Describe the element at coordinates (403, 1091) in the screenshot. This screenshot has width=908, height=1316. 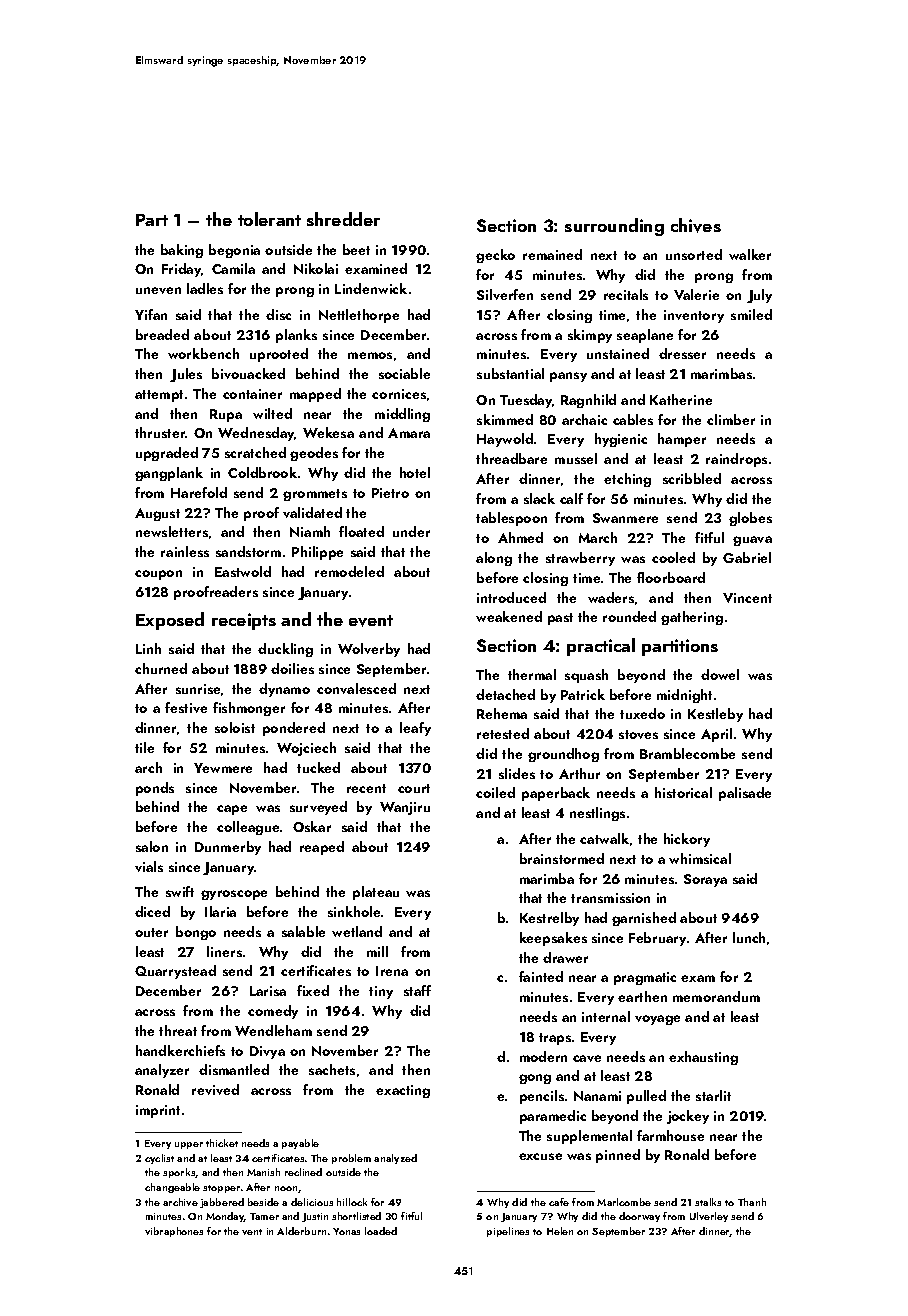
I see `exacting` at that location.
